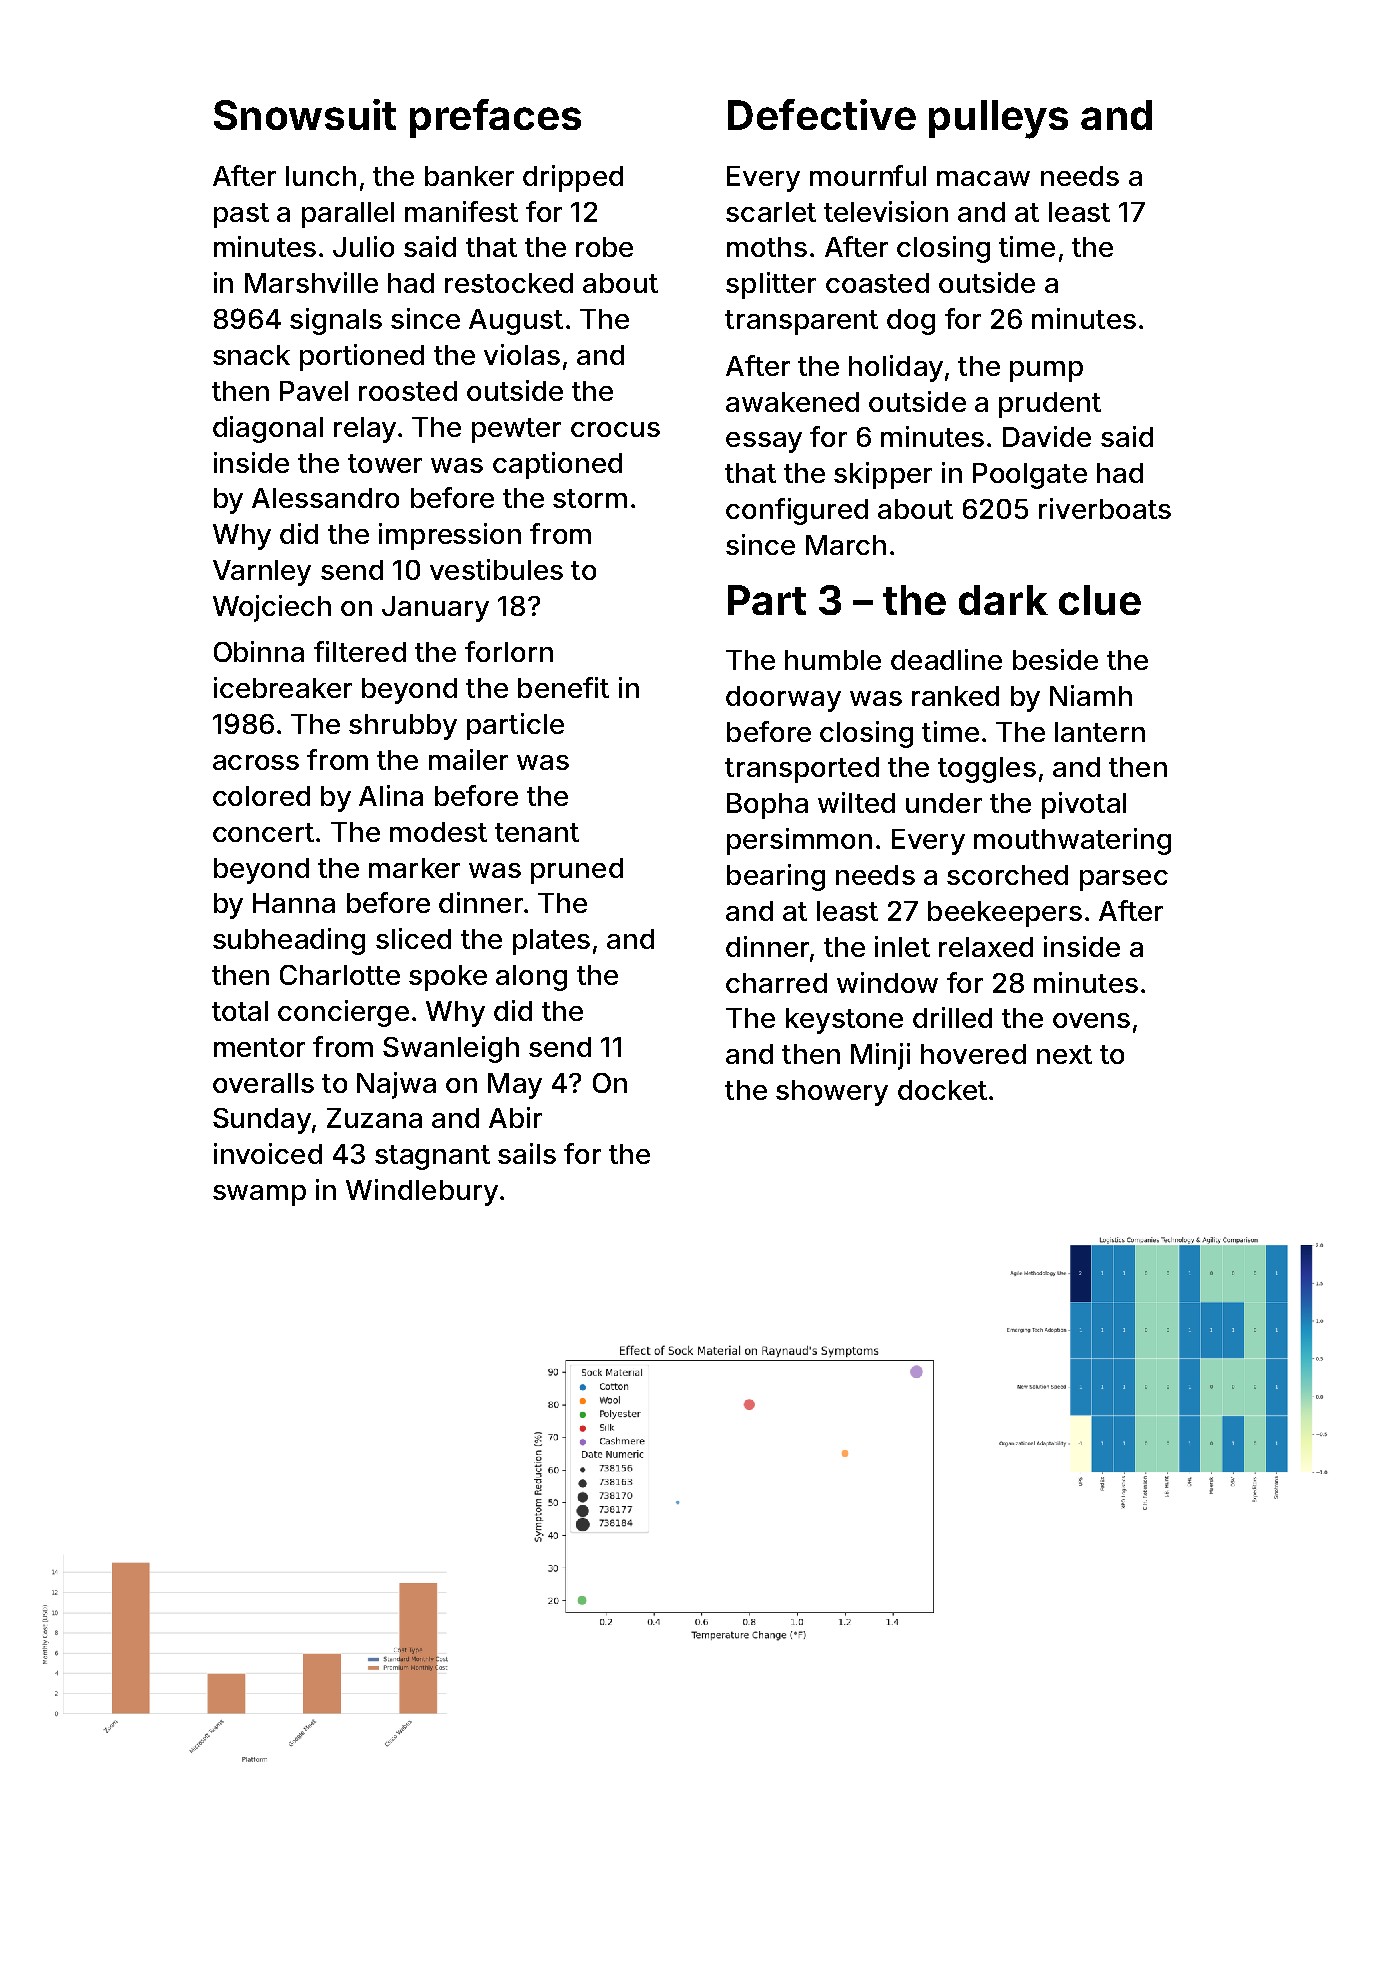 The width and height of the page is (1386, 1969). What do you see at coordinates (822, 114) in the page?
I see `Defective` at bounding box center [822, 114].
